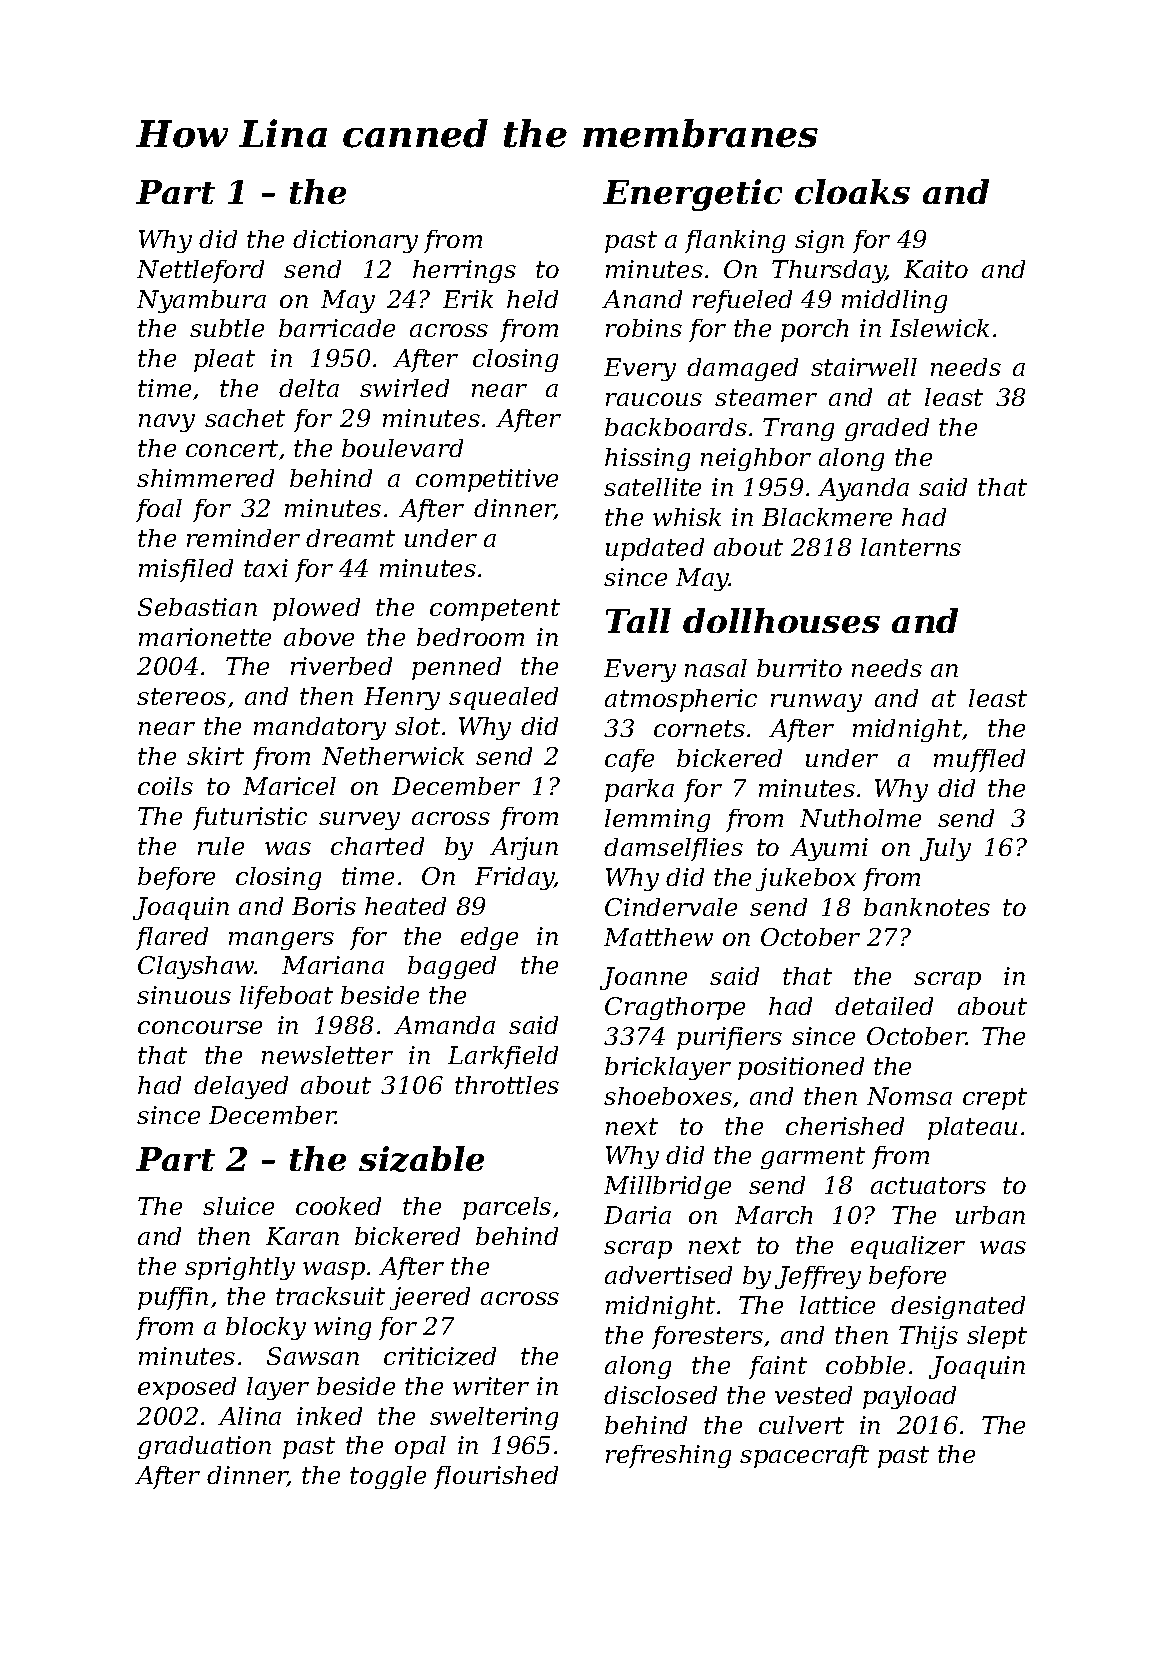 The width and height of the image is (1165, 1654). What do you see at coordinates (692, 195) in the image?
I see `Energetic` at bounding box center [692, 195].
